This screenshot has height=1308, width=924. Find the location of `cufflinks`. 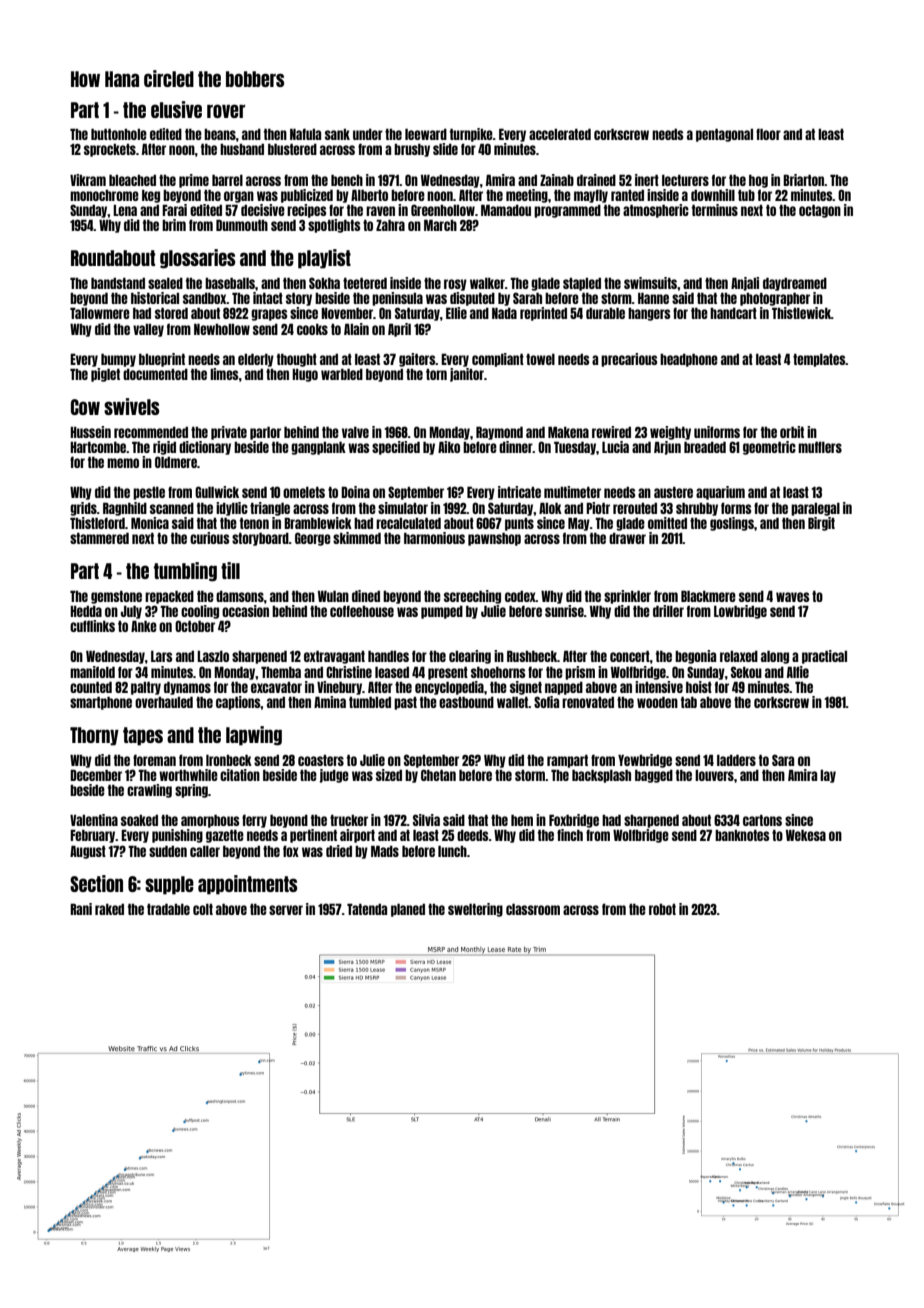

cufflinks is located at coordinates (92, 626).
